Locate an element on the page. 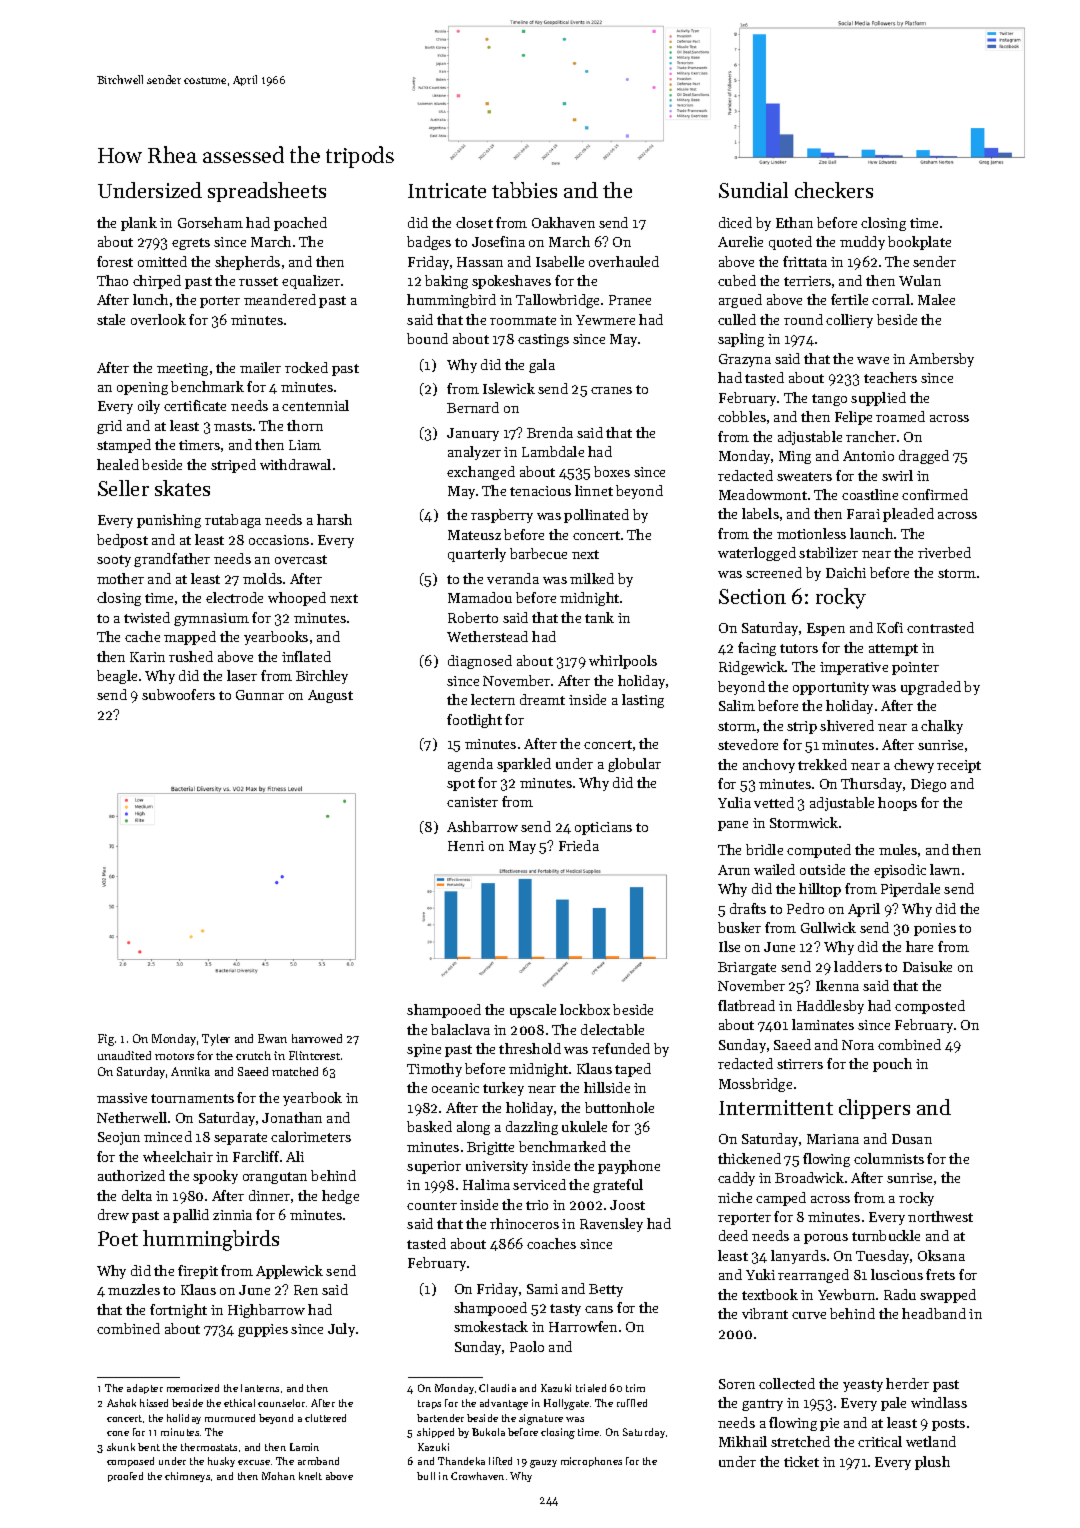  skunk is located at coordinates (121, 1447).
